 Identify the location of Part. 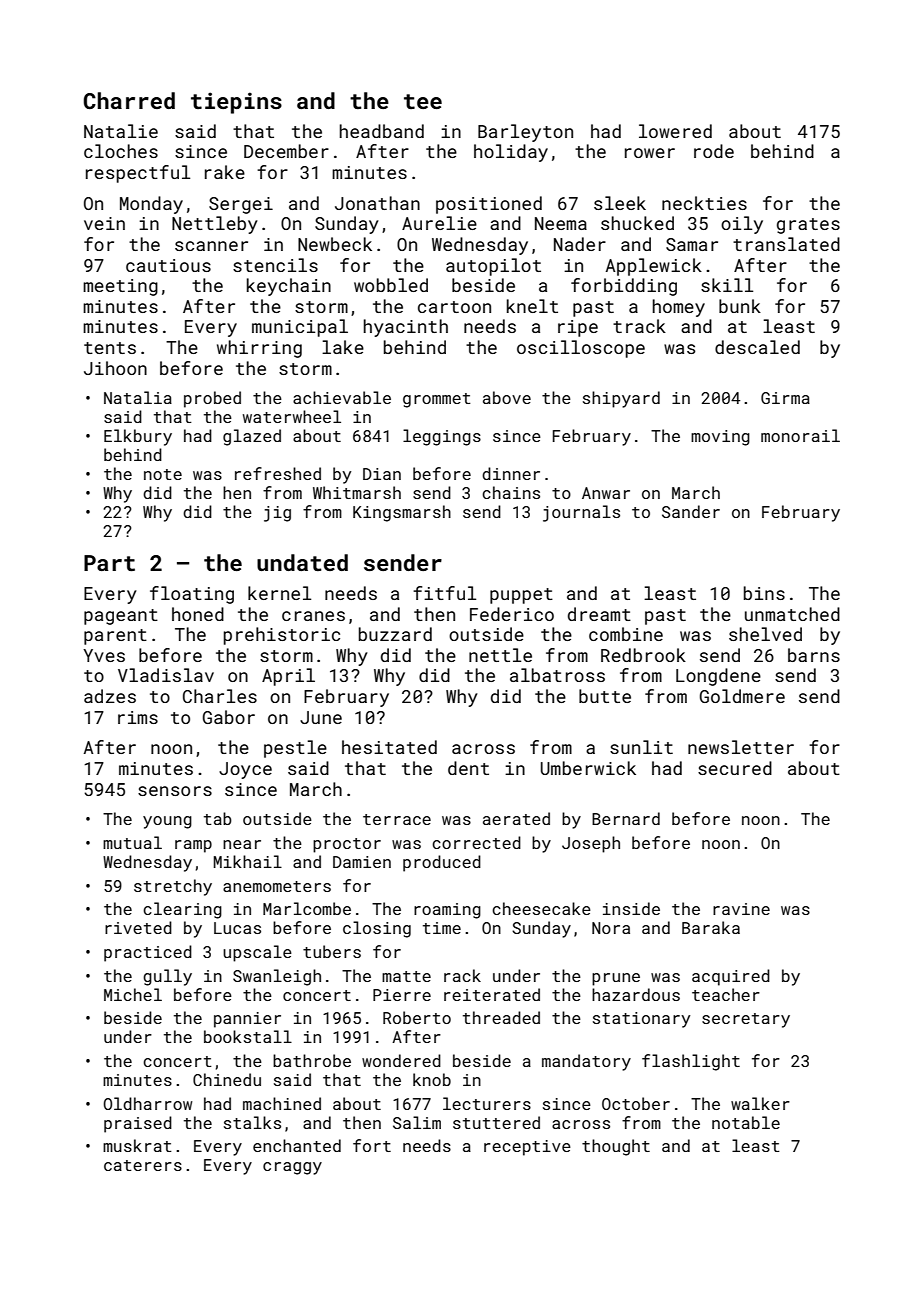
(109, 563).
